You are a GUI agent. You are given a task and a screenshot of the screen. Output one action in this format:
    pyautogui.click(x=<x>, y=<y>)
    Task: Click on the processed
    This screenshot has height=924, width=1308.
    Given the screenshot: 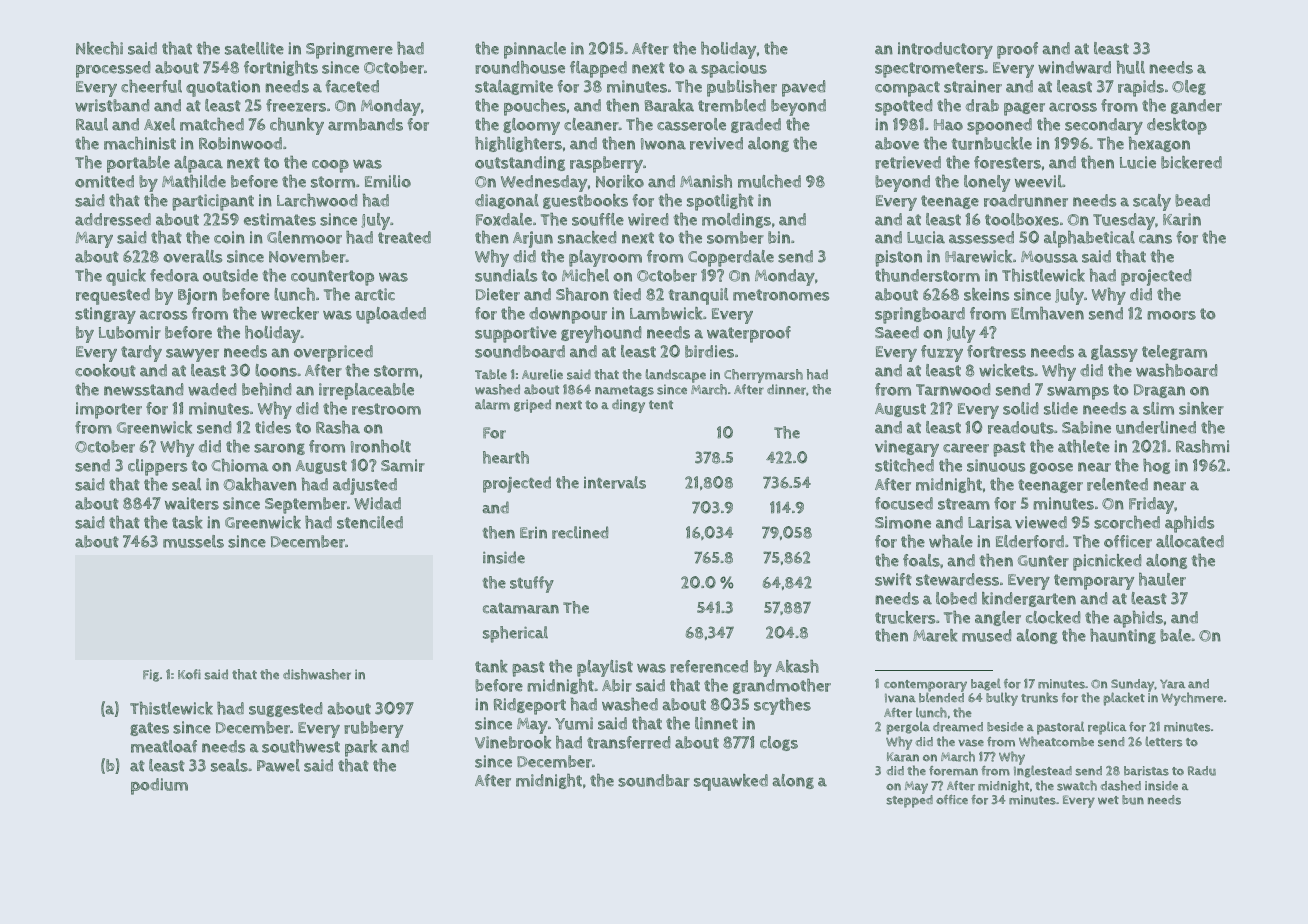 What is the action you would take?
    pyautogui.click(x=113, y=69)
